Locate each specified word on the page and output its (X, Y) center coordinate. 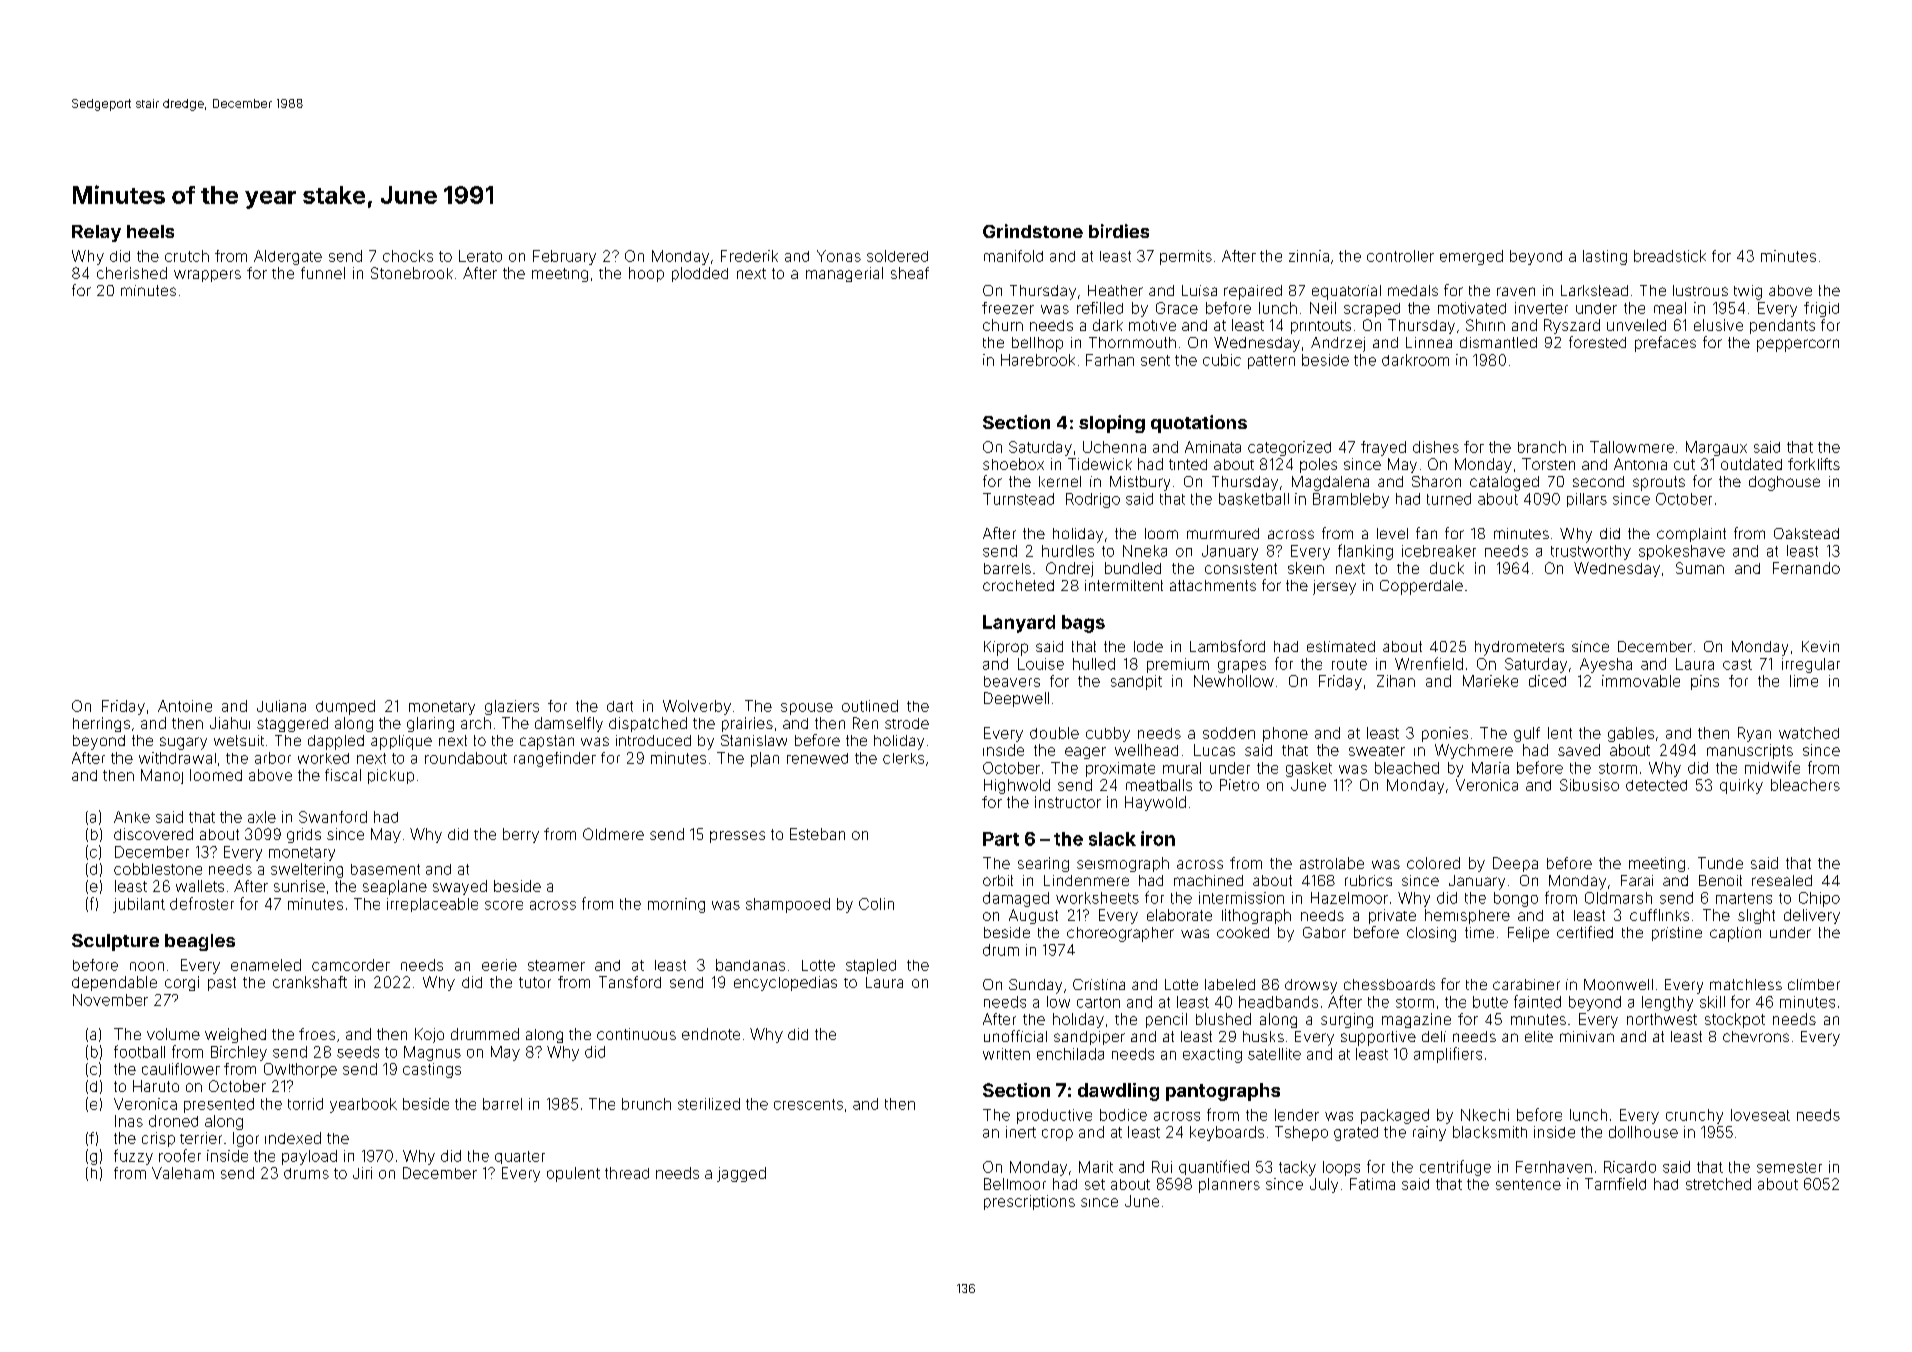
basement (385, 869)
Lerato (480, 256)
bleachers (1805, 785)
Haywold (1155, 803)
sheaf (910, 273)
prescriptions (1029, 1202)
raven (1516, 291)
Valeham (183, 1173)
